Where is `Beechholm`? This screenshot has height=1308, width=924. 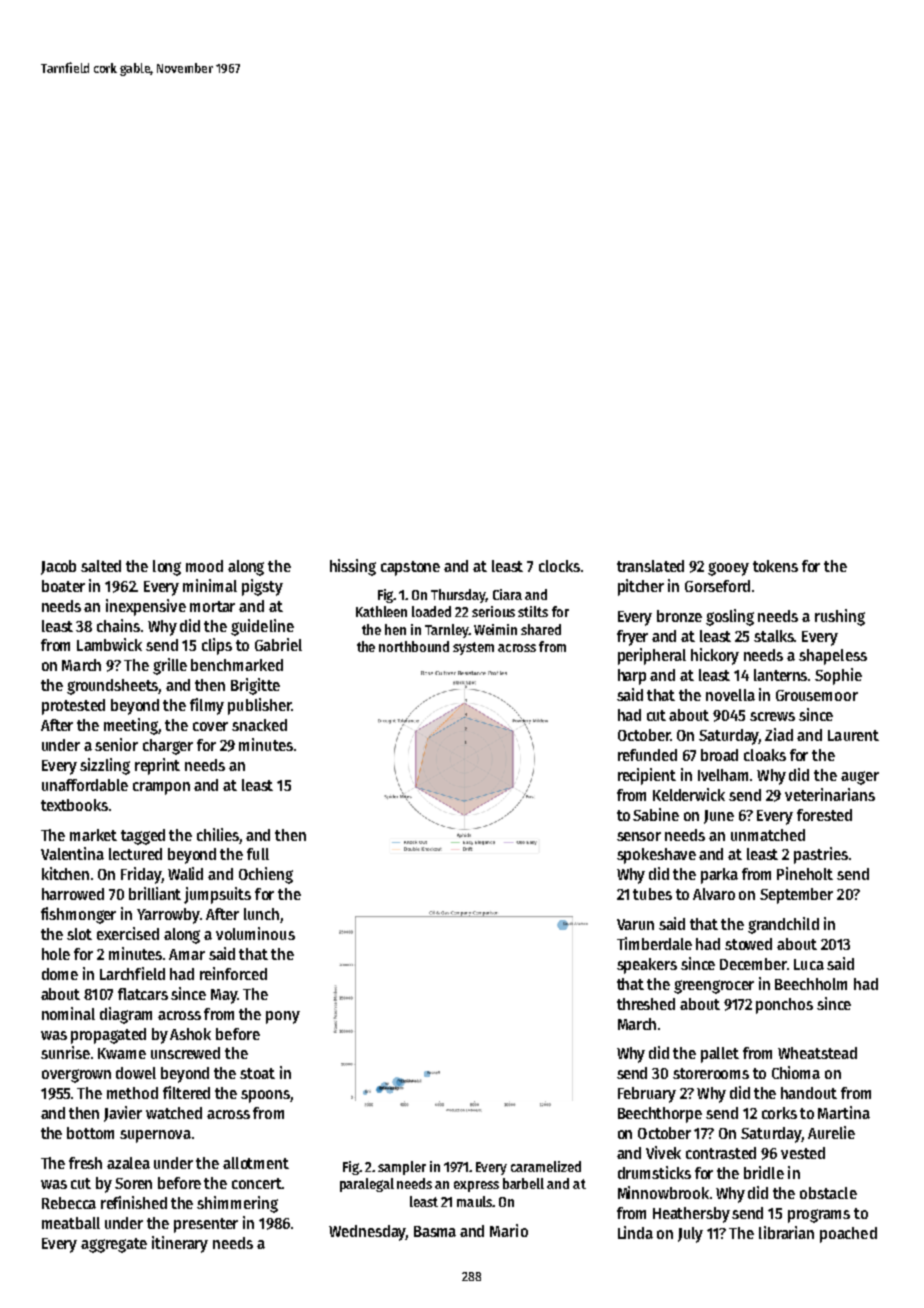 Beechholm is located at coordinates (811, 984).
